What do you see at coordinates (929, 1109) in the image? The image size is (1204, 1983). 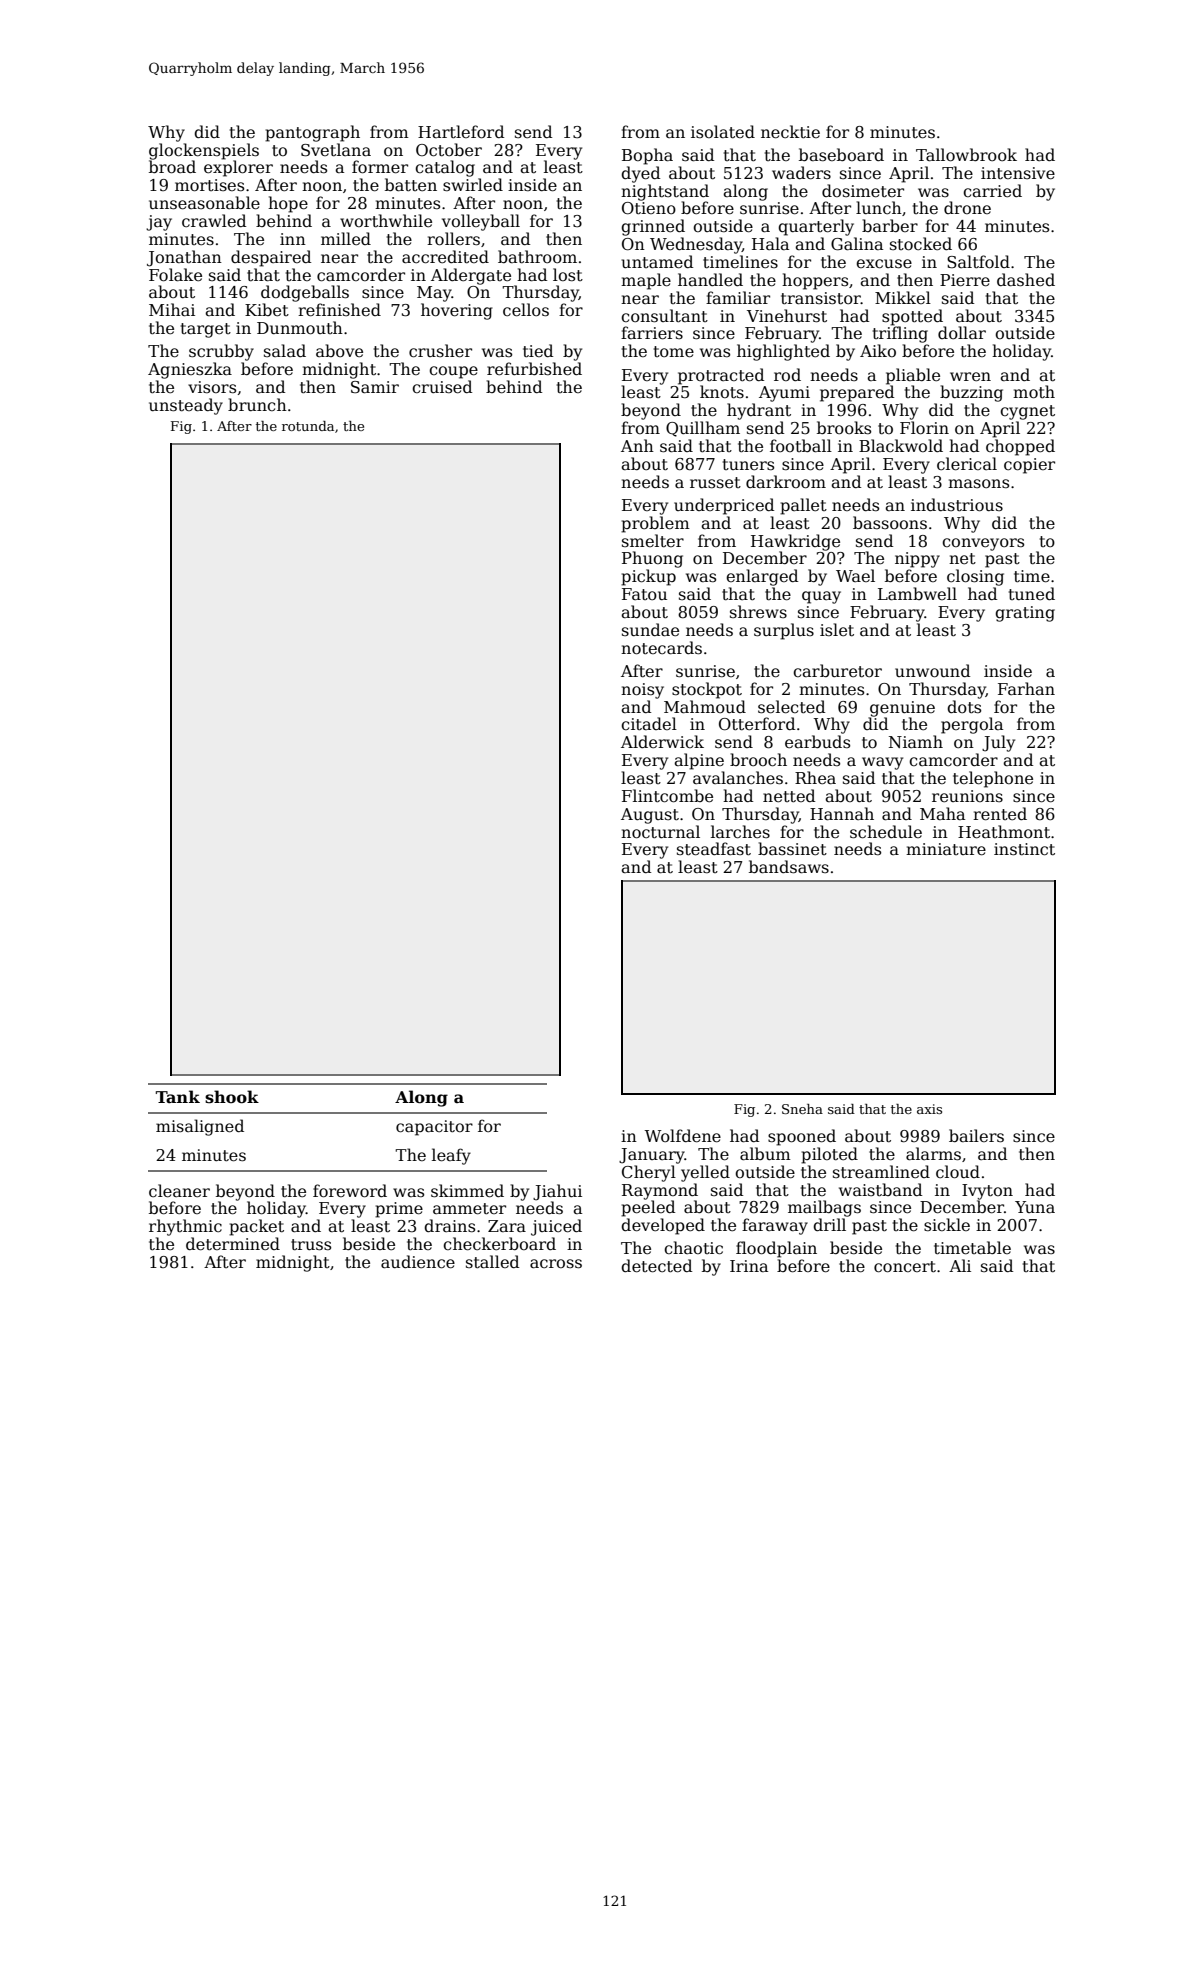 I see `axis` at bounding box center [929, 1109].
